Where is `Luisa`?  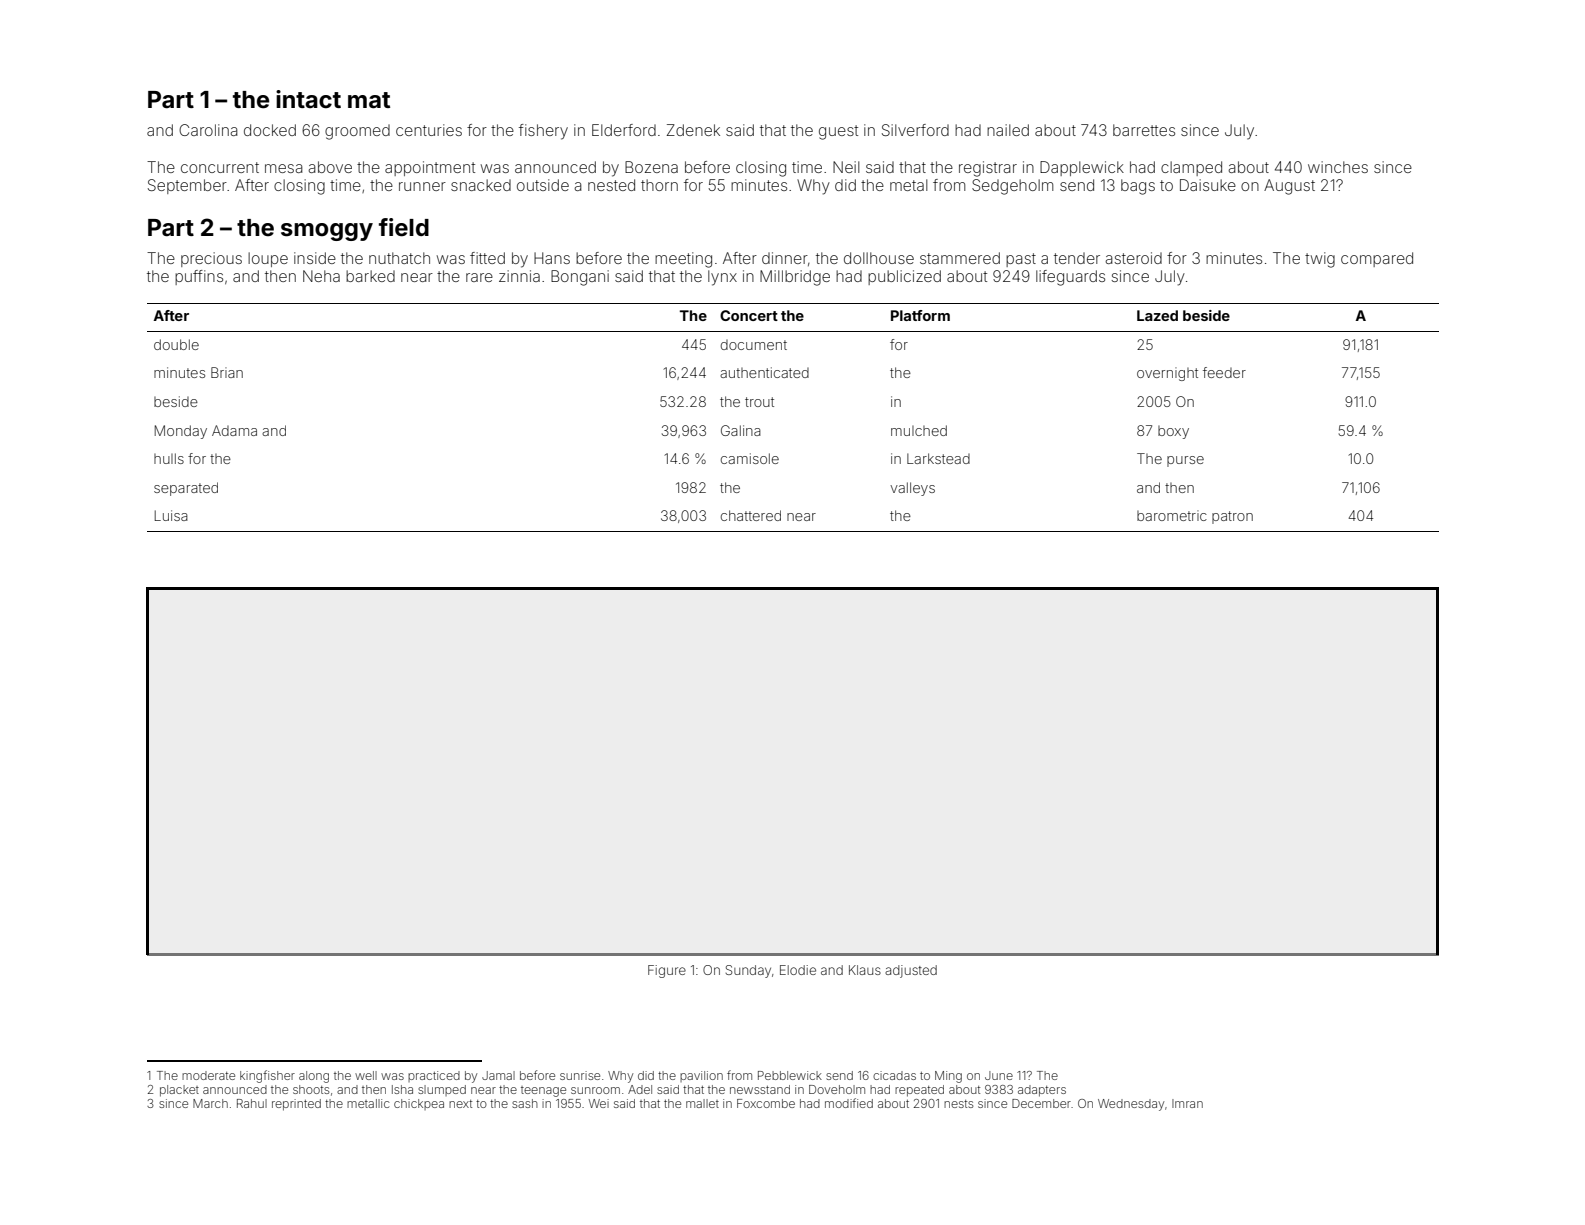
Luisa is located at coordinates (171, 515).
